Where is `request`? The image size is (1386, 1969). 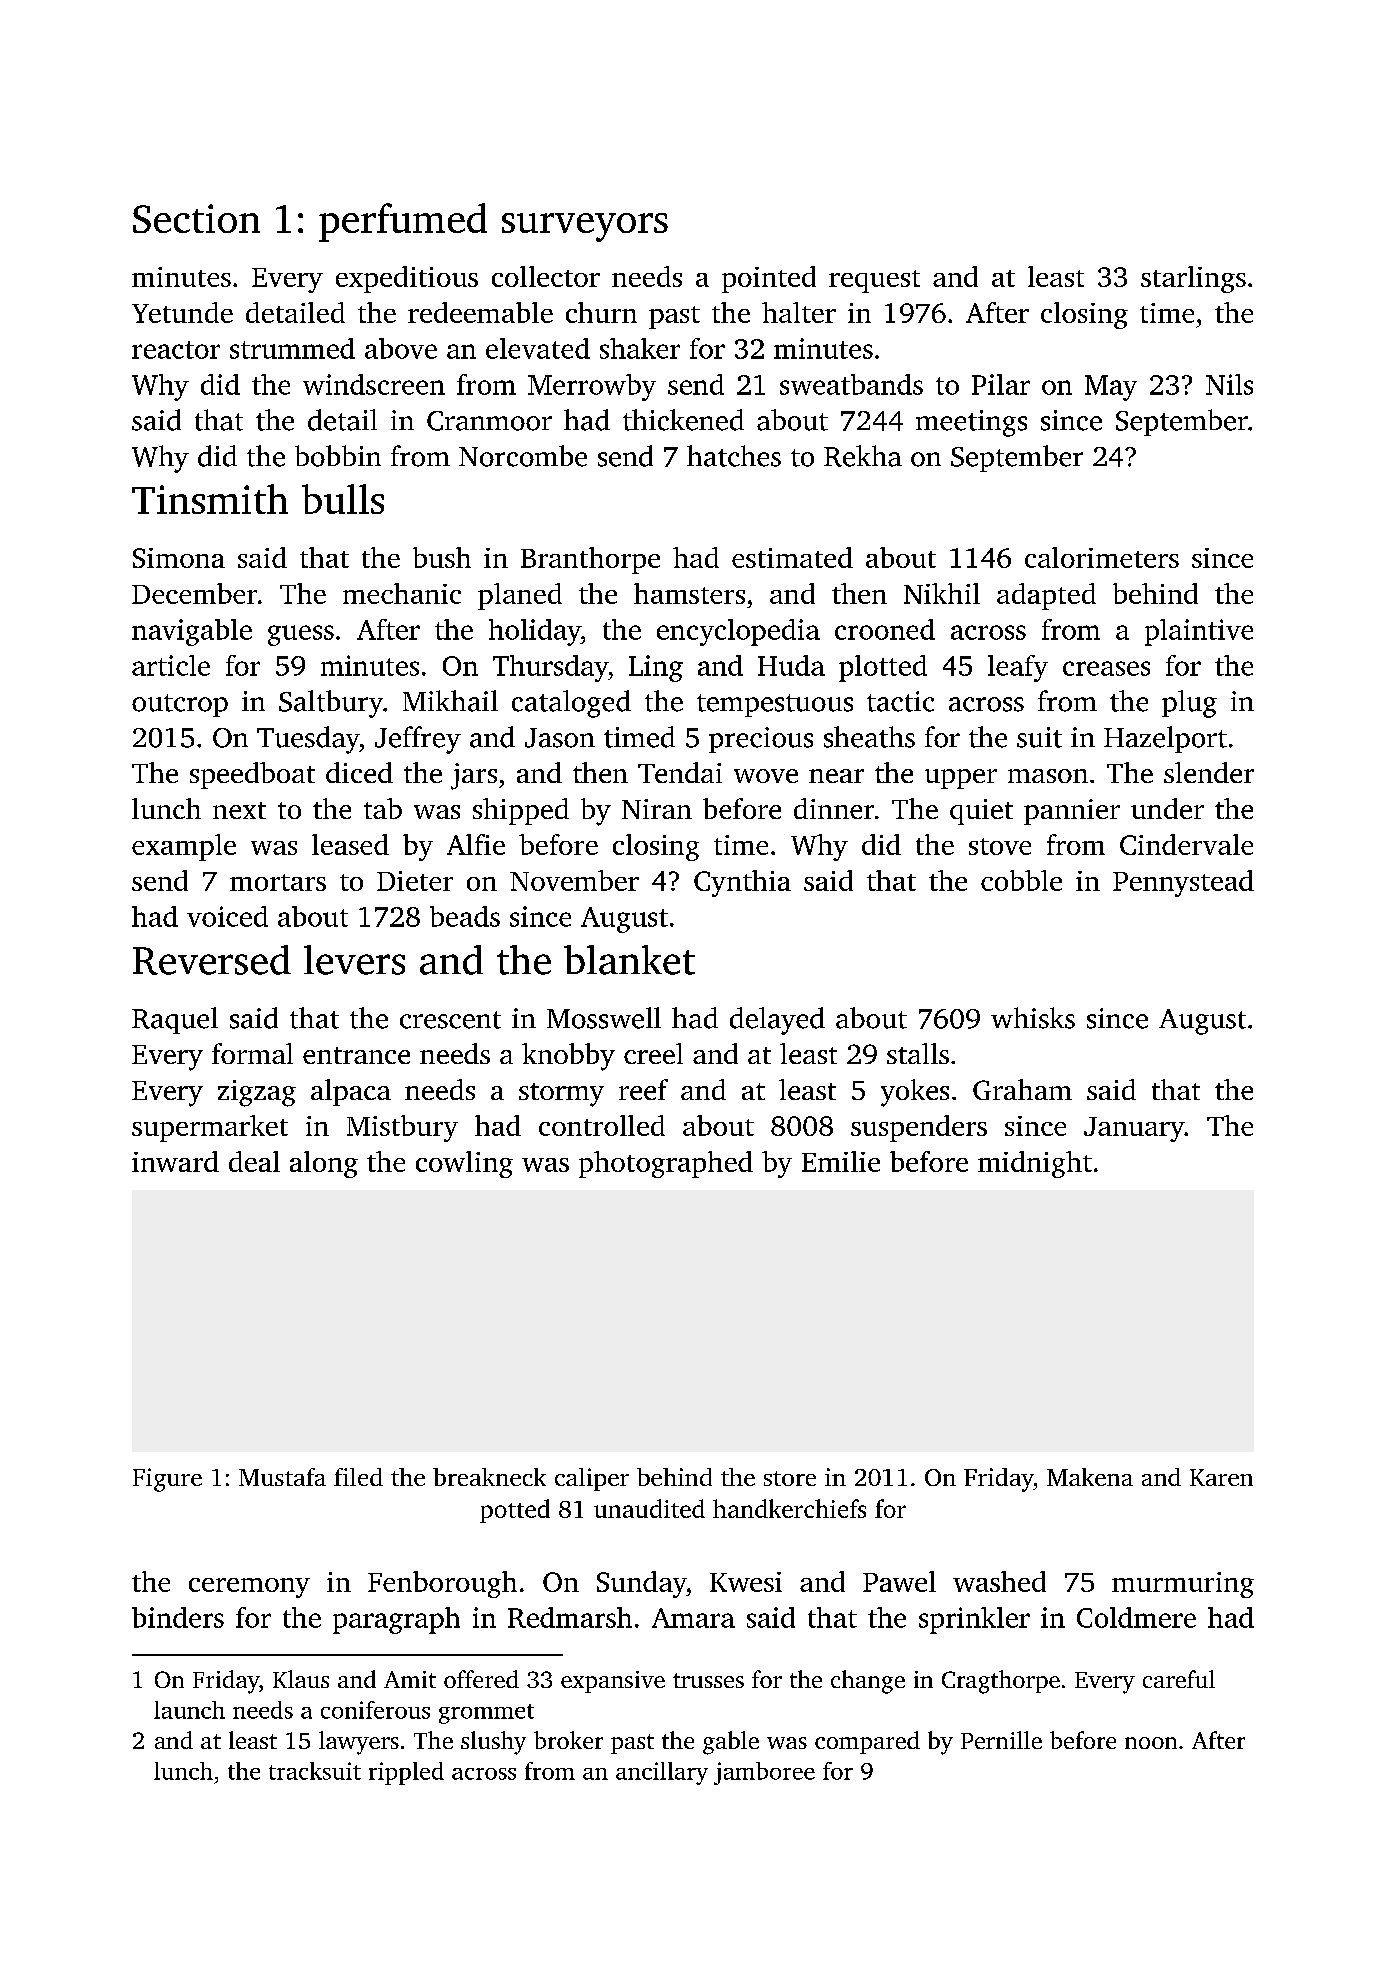 request is located at coordinates (874, 281).
